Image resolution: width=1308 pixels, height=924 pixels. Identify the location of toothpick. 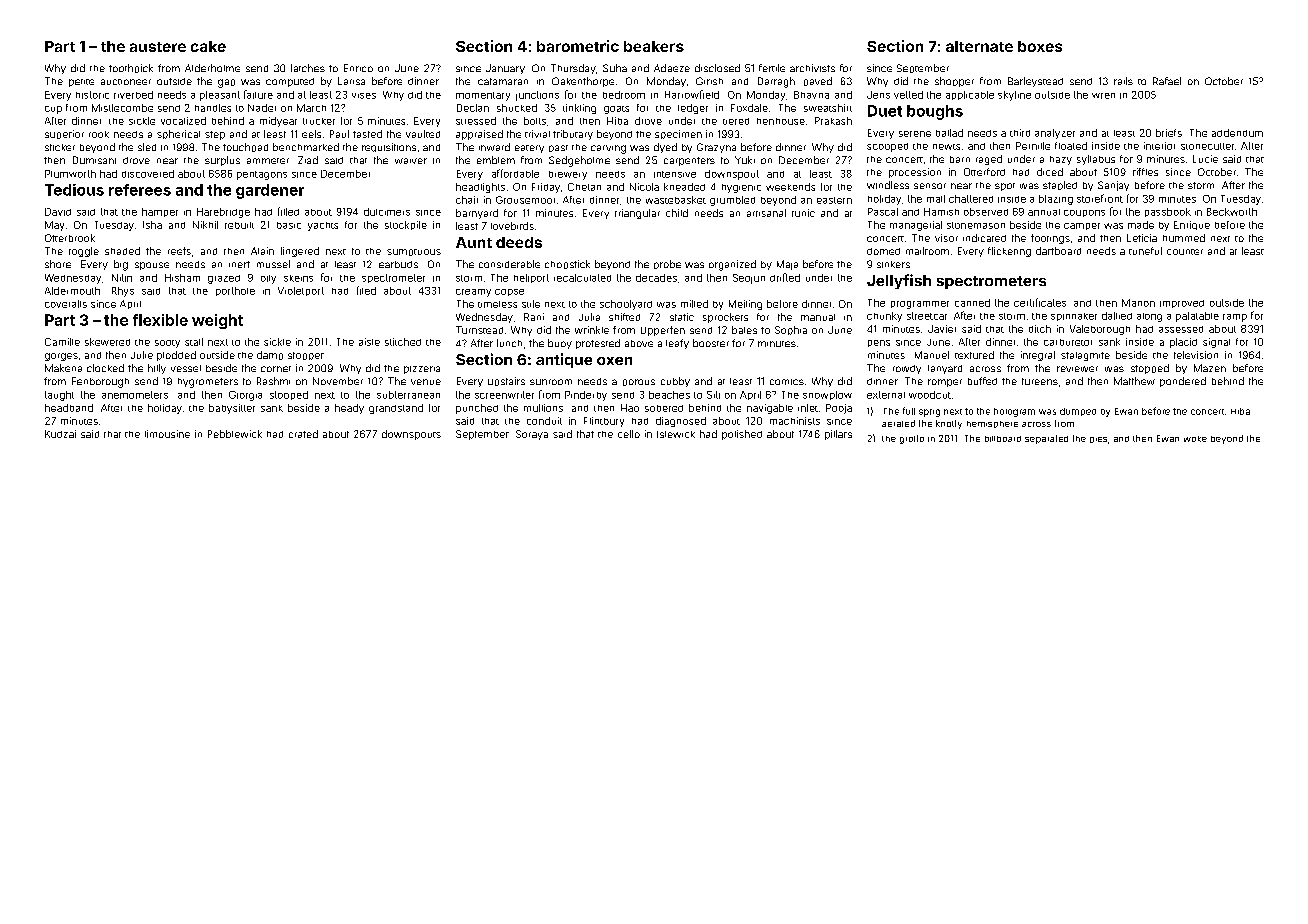
(131, 68).
